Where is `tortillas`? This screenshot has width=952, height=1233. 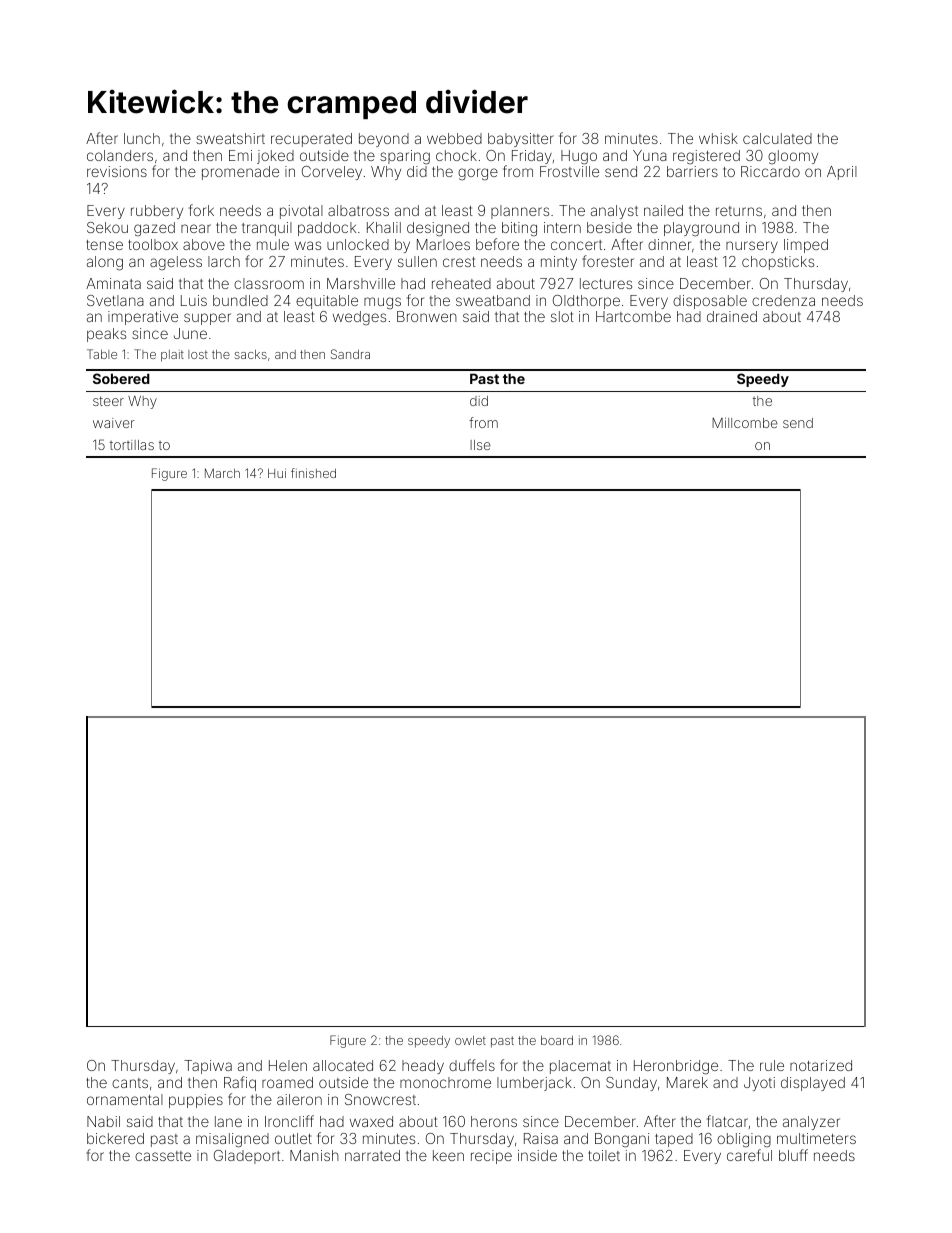
tortillas is located at coordinates (132, 445).
